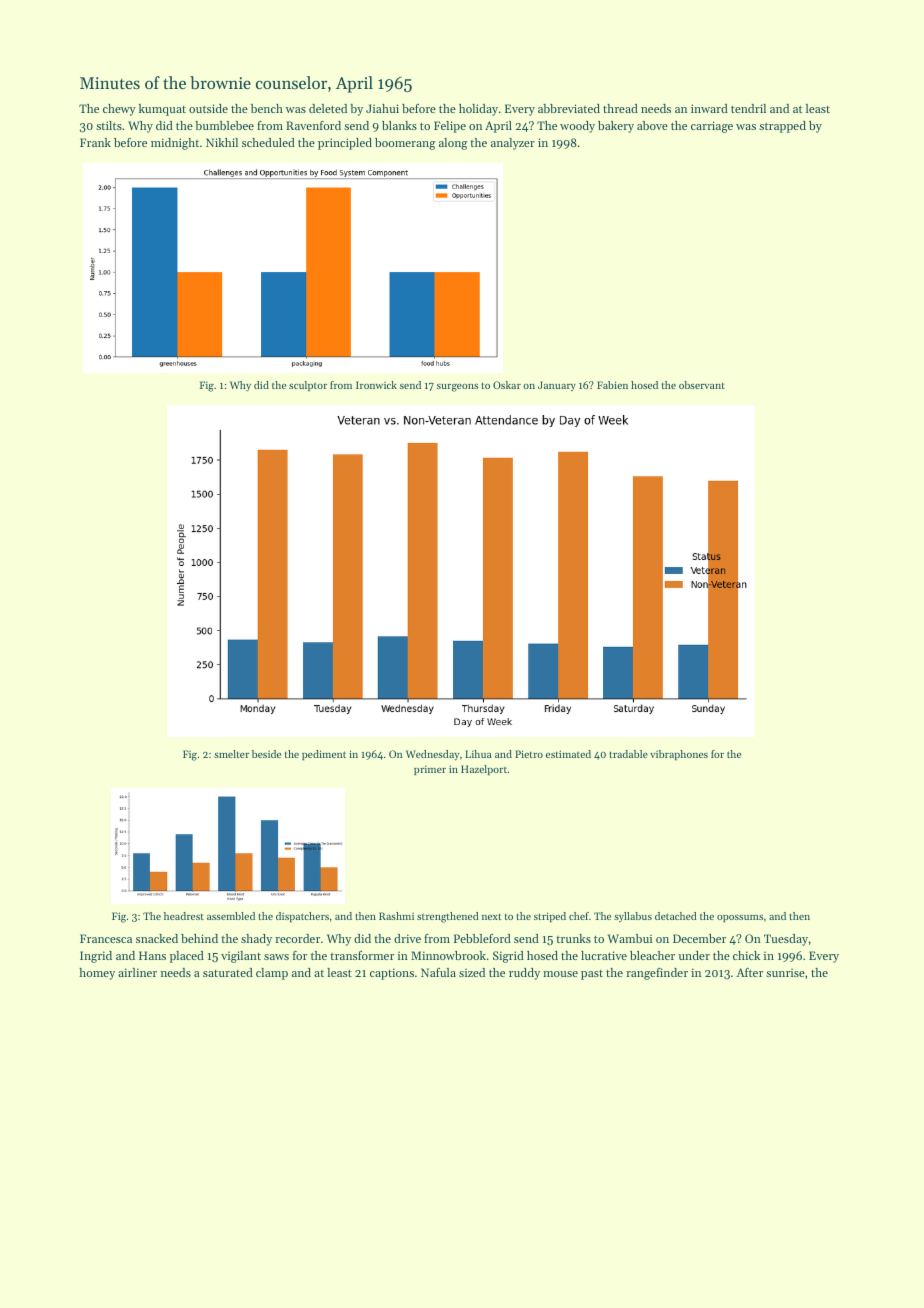 This screenshot has width=924, height=1308. I want to click on carriage, so click(712, 127).
